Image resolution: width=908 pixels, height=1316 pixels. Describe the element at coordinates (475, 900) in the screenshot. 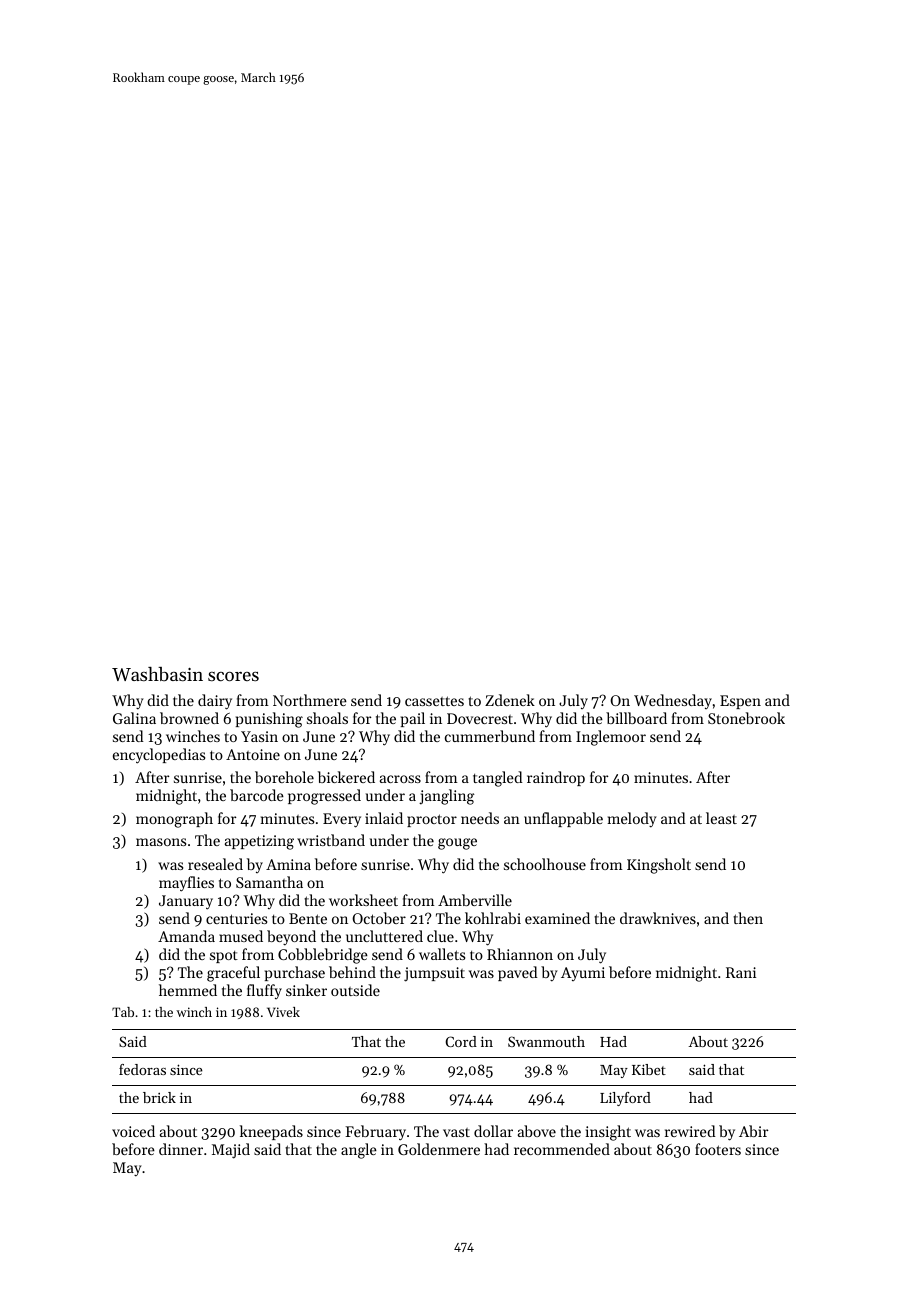

I see `Amberville` at that location.
